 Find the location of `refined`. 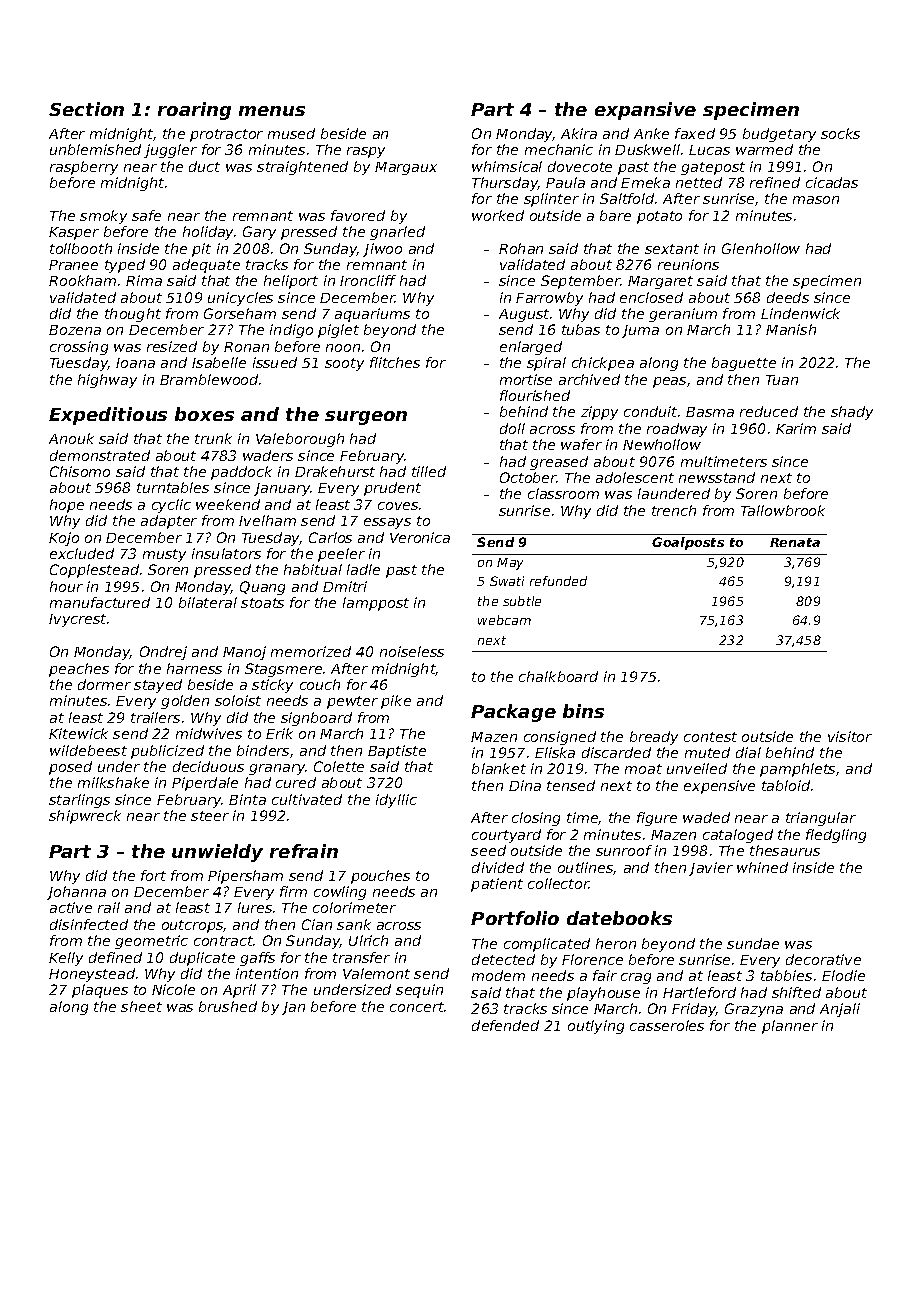

refined is located at coordinates (775, 182).
